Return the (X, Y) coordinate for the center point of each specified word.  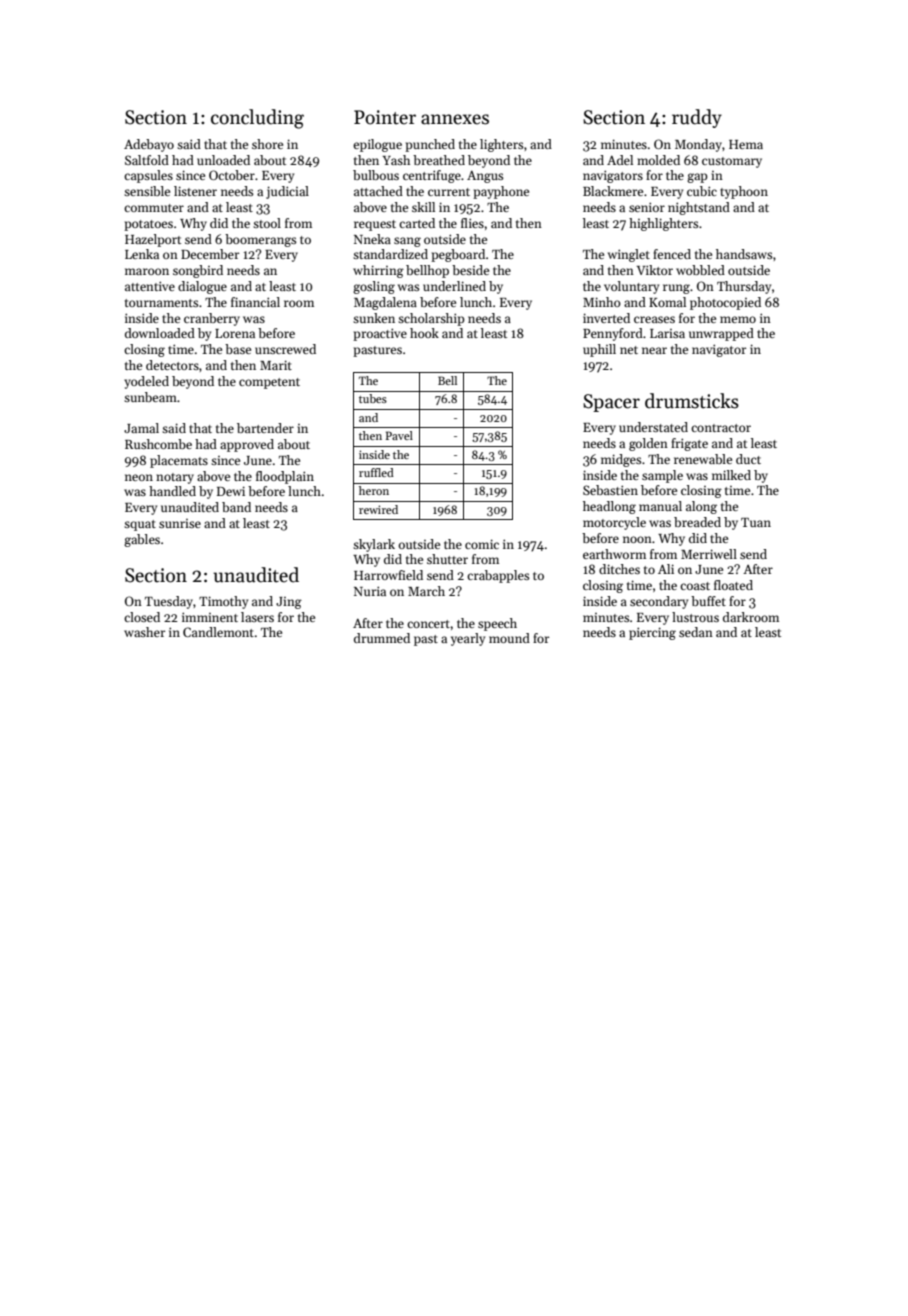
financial (255, 302)
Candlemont (218, 632)
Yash (396, 160)
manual (660, 506)
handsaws (744, 254)
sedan (696, 632)
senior (647, 207)
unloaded (223, 160)
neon (139, 477)
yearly (468, 639)
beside (470, 270)
